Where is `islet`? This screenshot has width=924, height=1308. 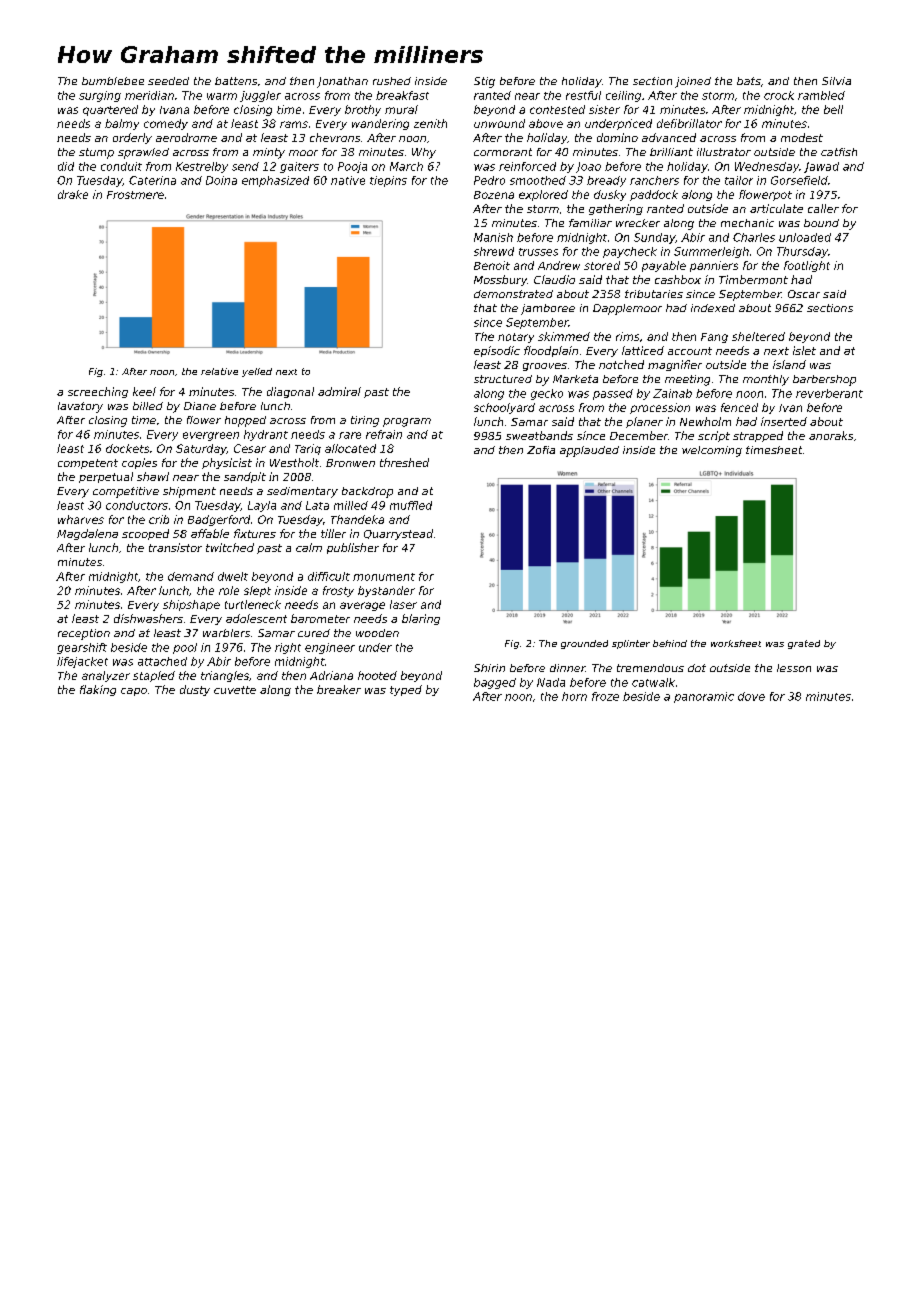 islet is located at coordinates (804, 350).
